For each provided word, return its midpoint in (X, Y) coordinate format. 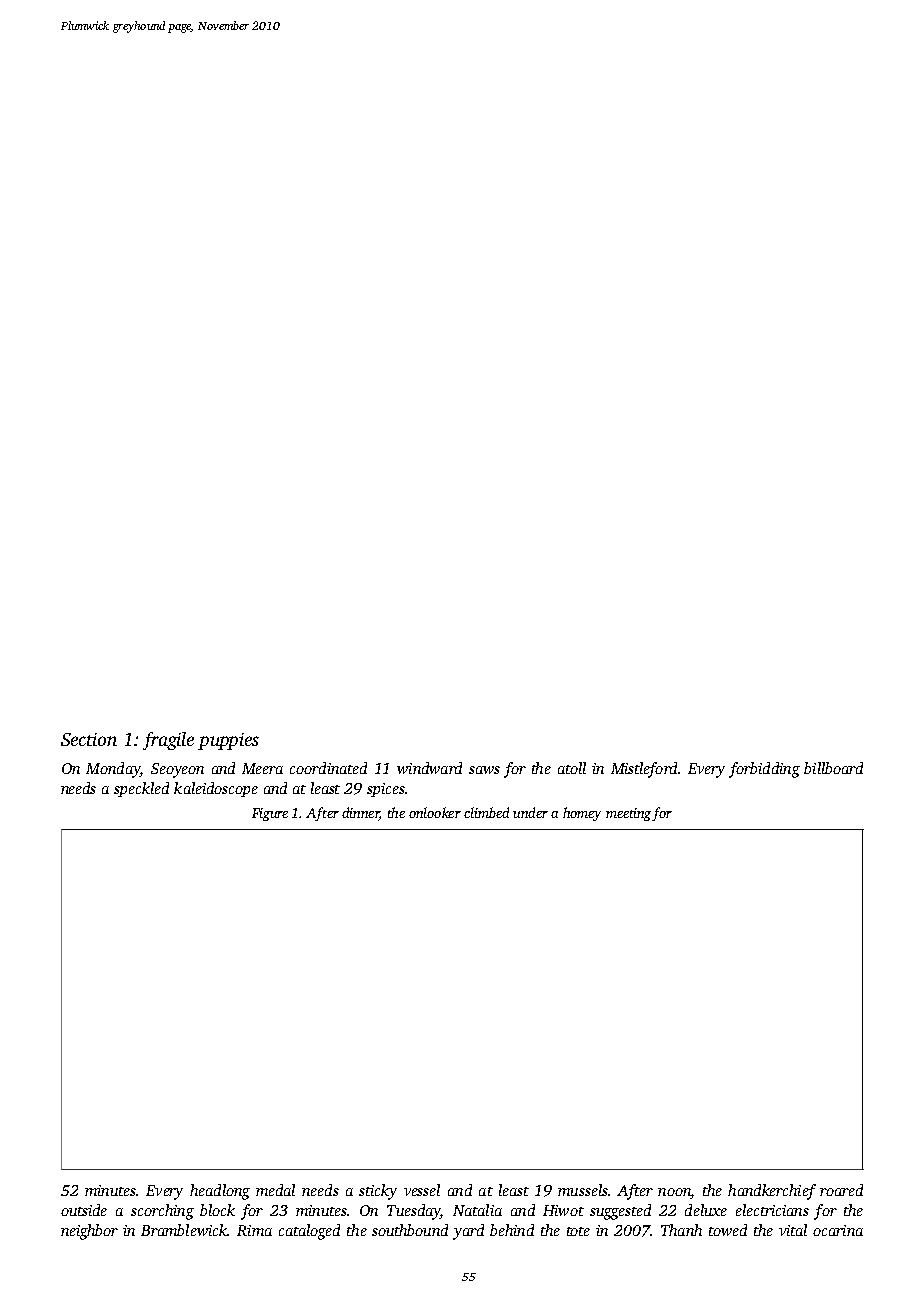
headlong (220, 1192)
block (217, 1210)
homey (582, 814)
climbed (486, 812)
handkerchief (772, 1192)
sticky (378, 1192)
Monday (113, 770)
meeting (628, 814)
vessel (422, 1190)
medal (275, 1190)
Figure (270, 814)
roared (841, 1190)
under (530, 812)
